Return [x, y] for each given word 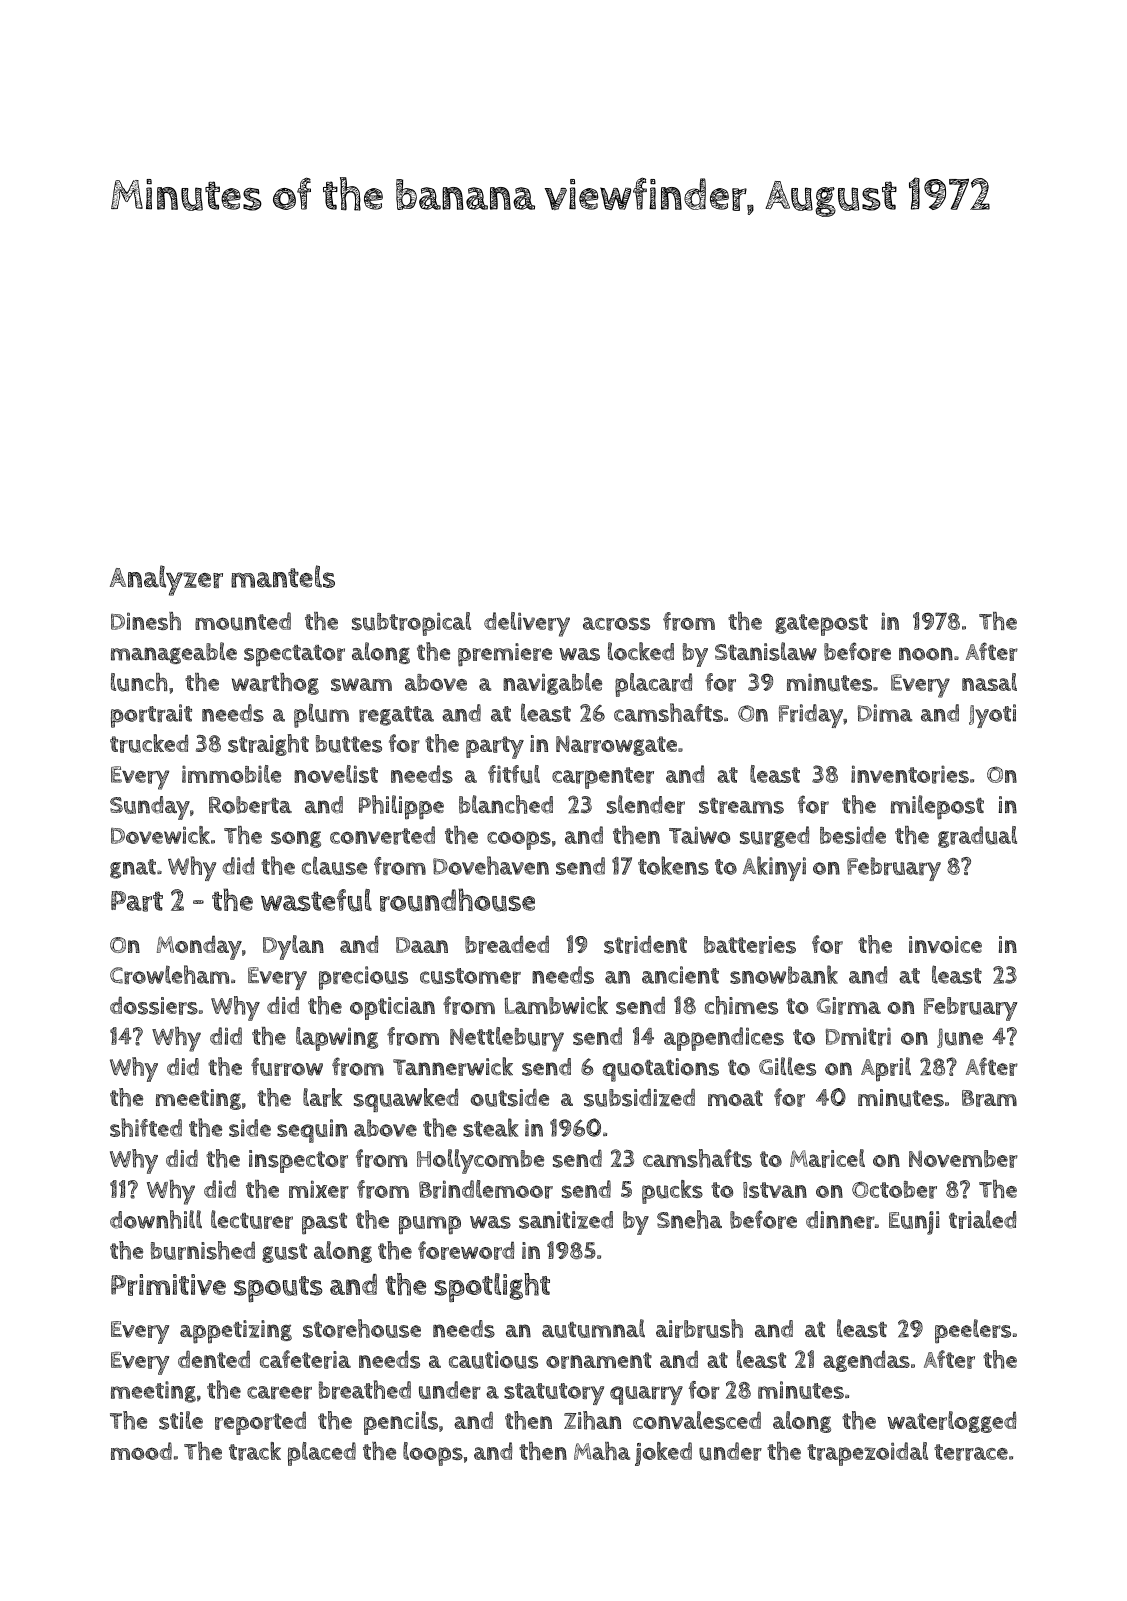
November [963, 1159]
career [279, 1392]
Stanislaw [766, 651]
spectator [294, 656]
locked [641, 651]
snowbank [784, 974]
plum [321, 715]
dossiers [154, 1006]
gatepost [821, 625]
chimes [741, 1005]
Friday [811, 716]
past [324, 1224]
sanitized [566, 1220]
